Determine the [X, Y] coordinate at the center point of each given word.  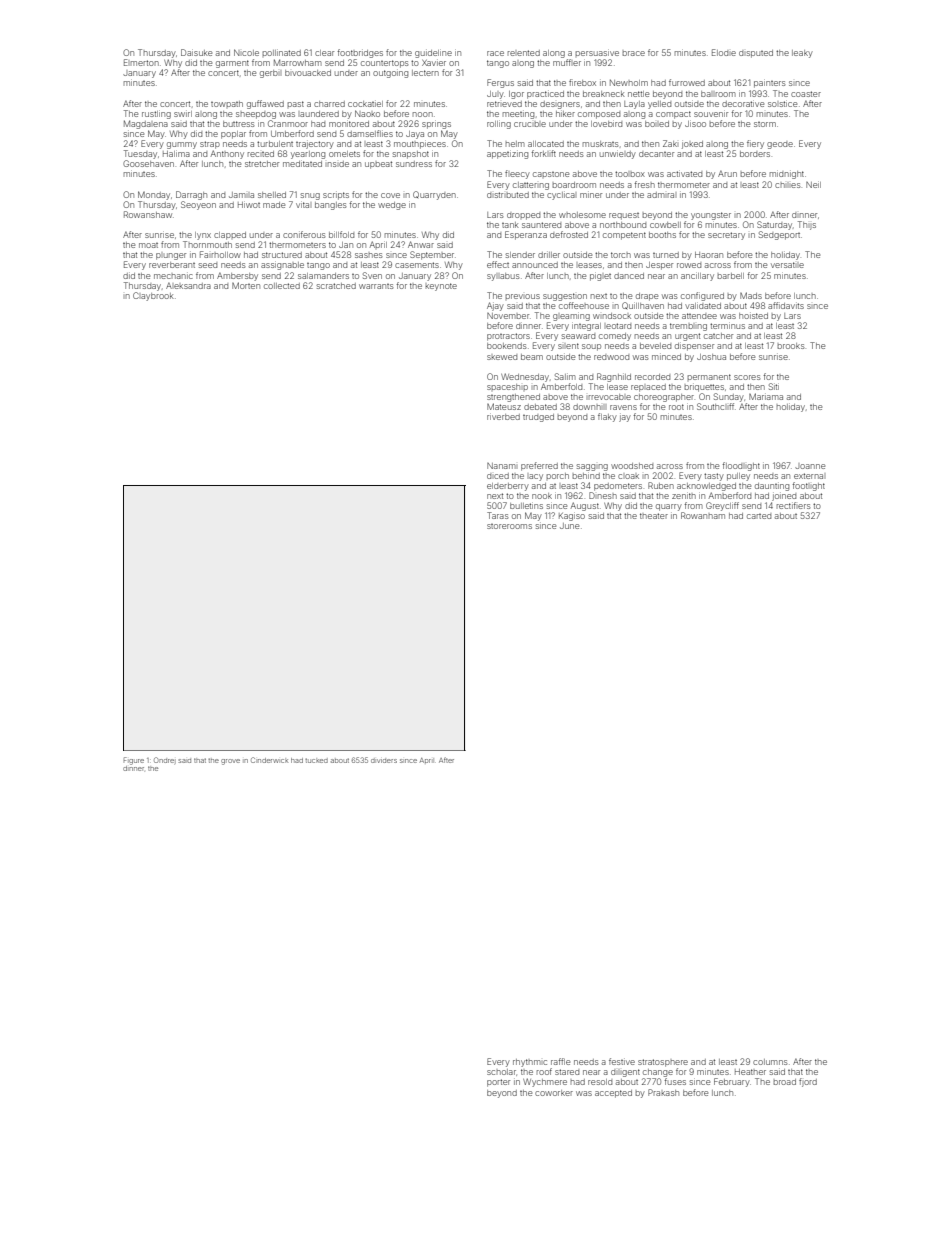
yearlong [308, 155]
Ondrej [165, 760]
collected [282, 286]
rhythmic [530, 1063]
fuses [675, 1081]
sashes [368, 255]
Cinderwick [269, 760]
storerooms [509, 526]
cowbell [665, 225]
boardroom [574, 185]
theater [654, 516]
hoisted [753, 316]
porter [498, 1083]
